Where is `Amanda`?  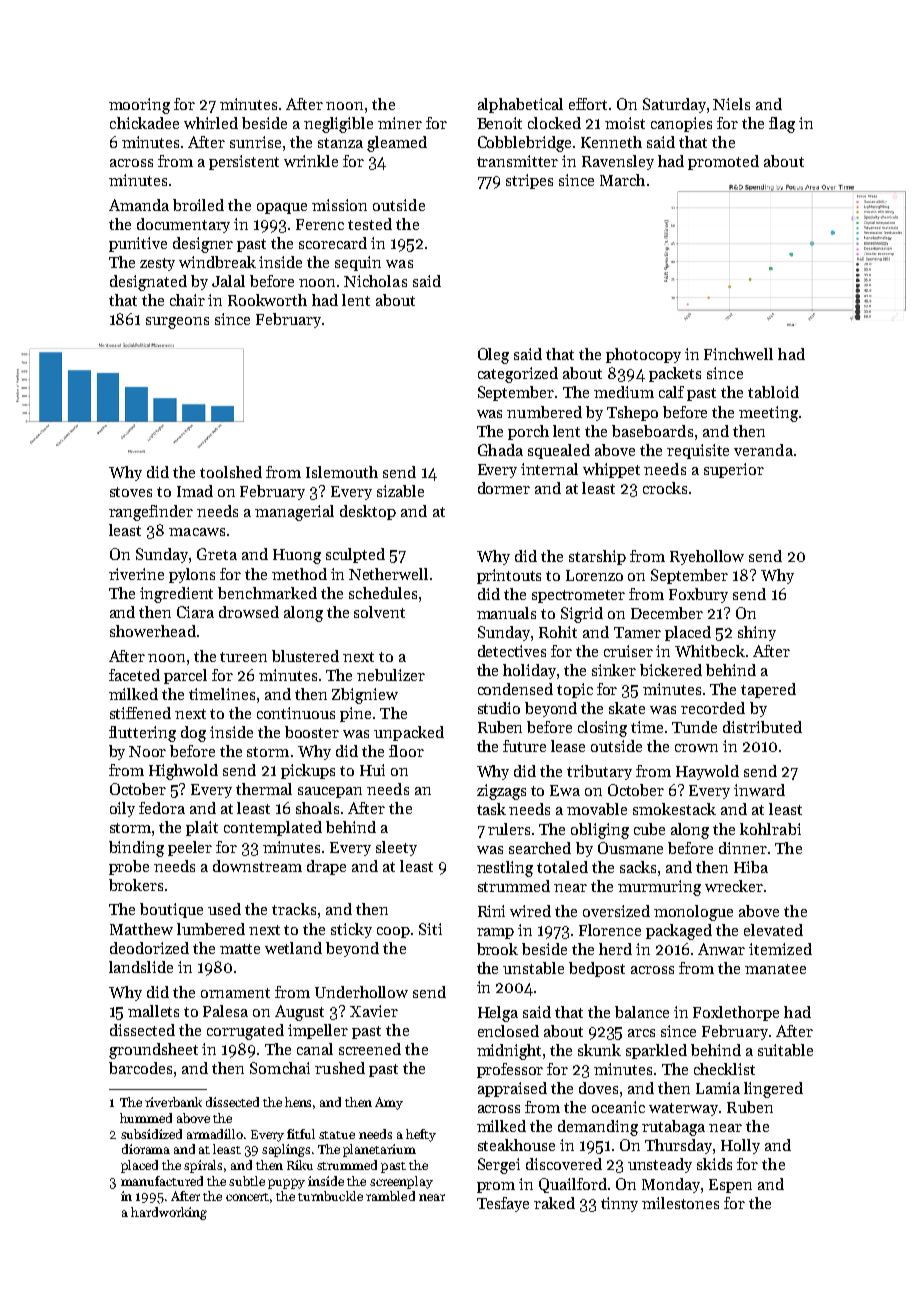 Amanda is located at coordinates (139, 205).
